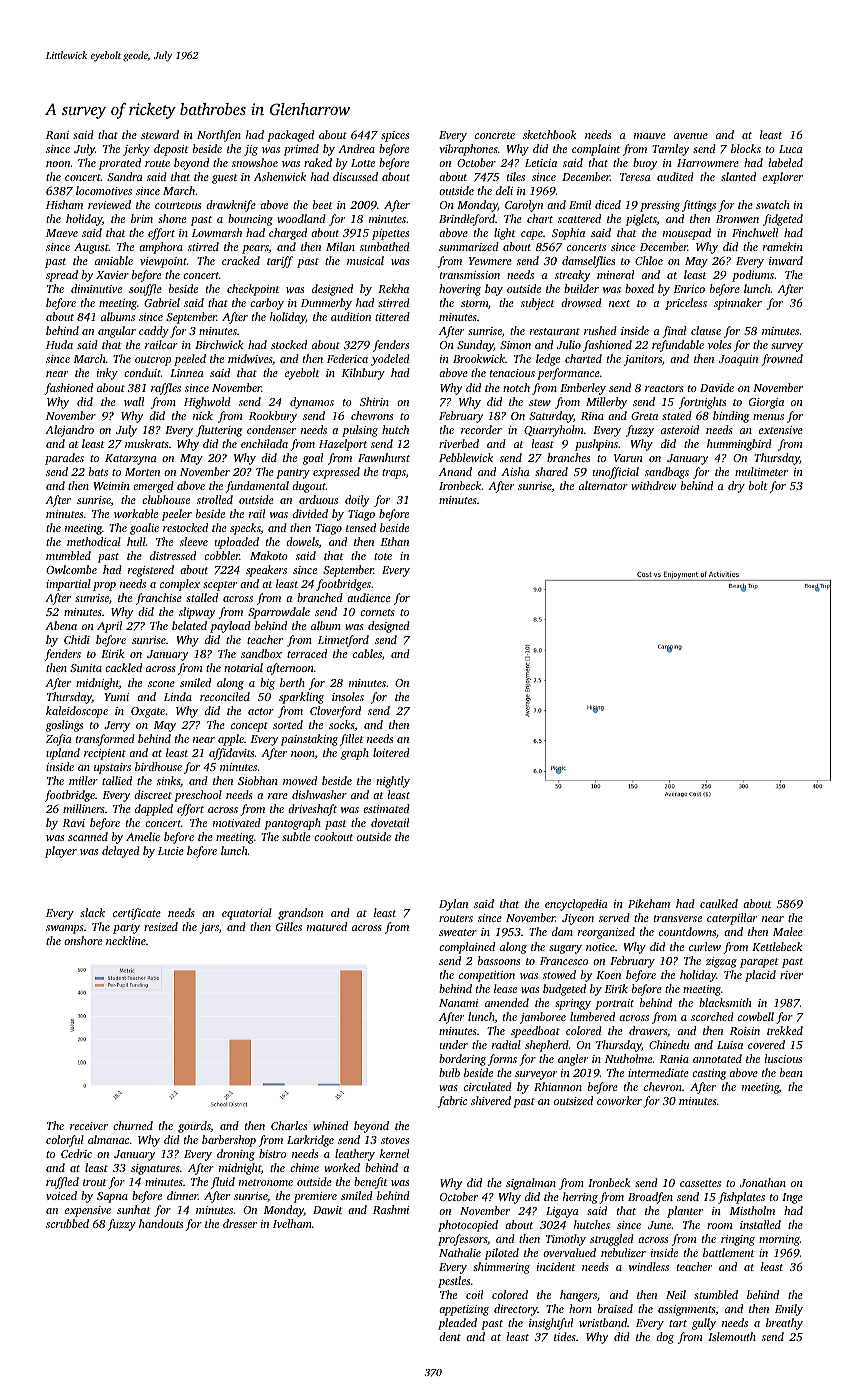 The image size is (849, 1400). I want to click on binding, so click(731, 417).
